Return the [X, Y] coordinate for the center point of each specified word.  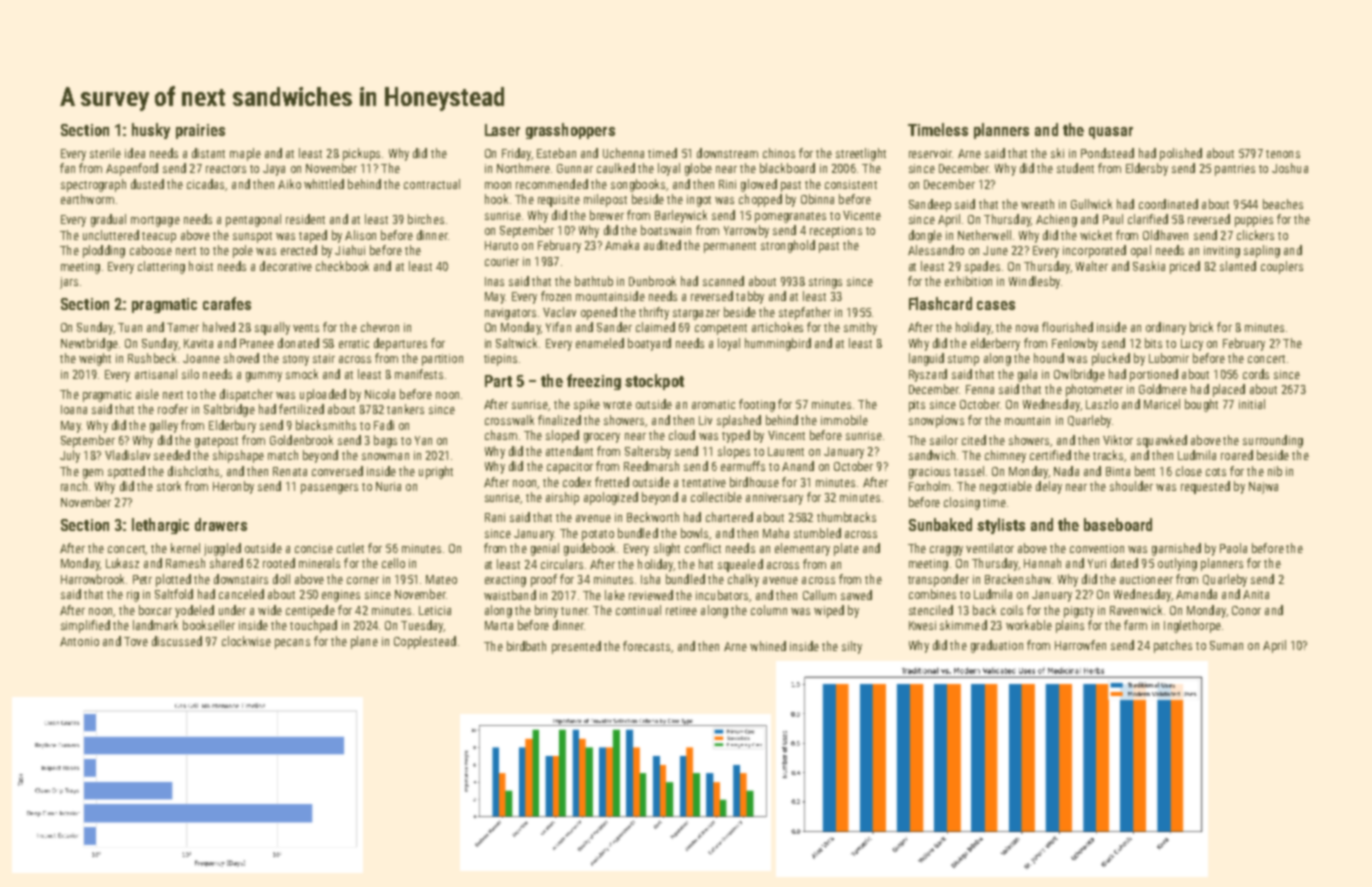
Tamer [183, 327]
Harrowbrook [92, 579]
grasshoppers [570, 131]
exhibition [968, 281]
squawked [1162, 441]
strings [825, 283]
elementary [802, 549]
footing [757, 405]
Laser [502, 130]
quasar [1111, 133]
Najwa [1263, 488]
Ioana [74, 409]
